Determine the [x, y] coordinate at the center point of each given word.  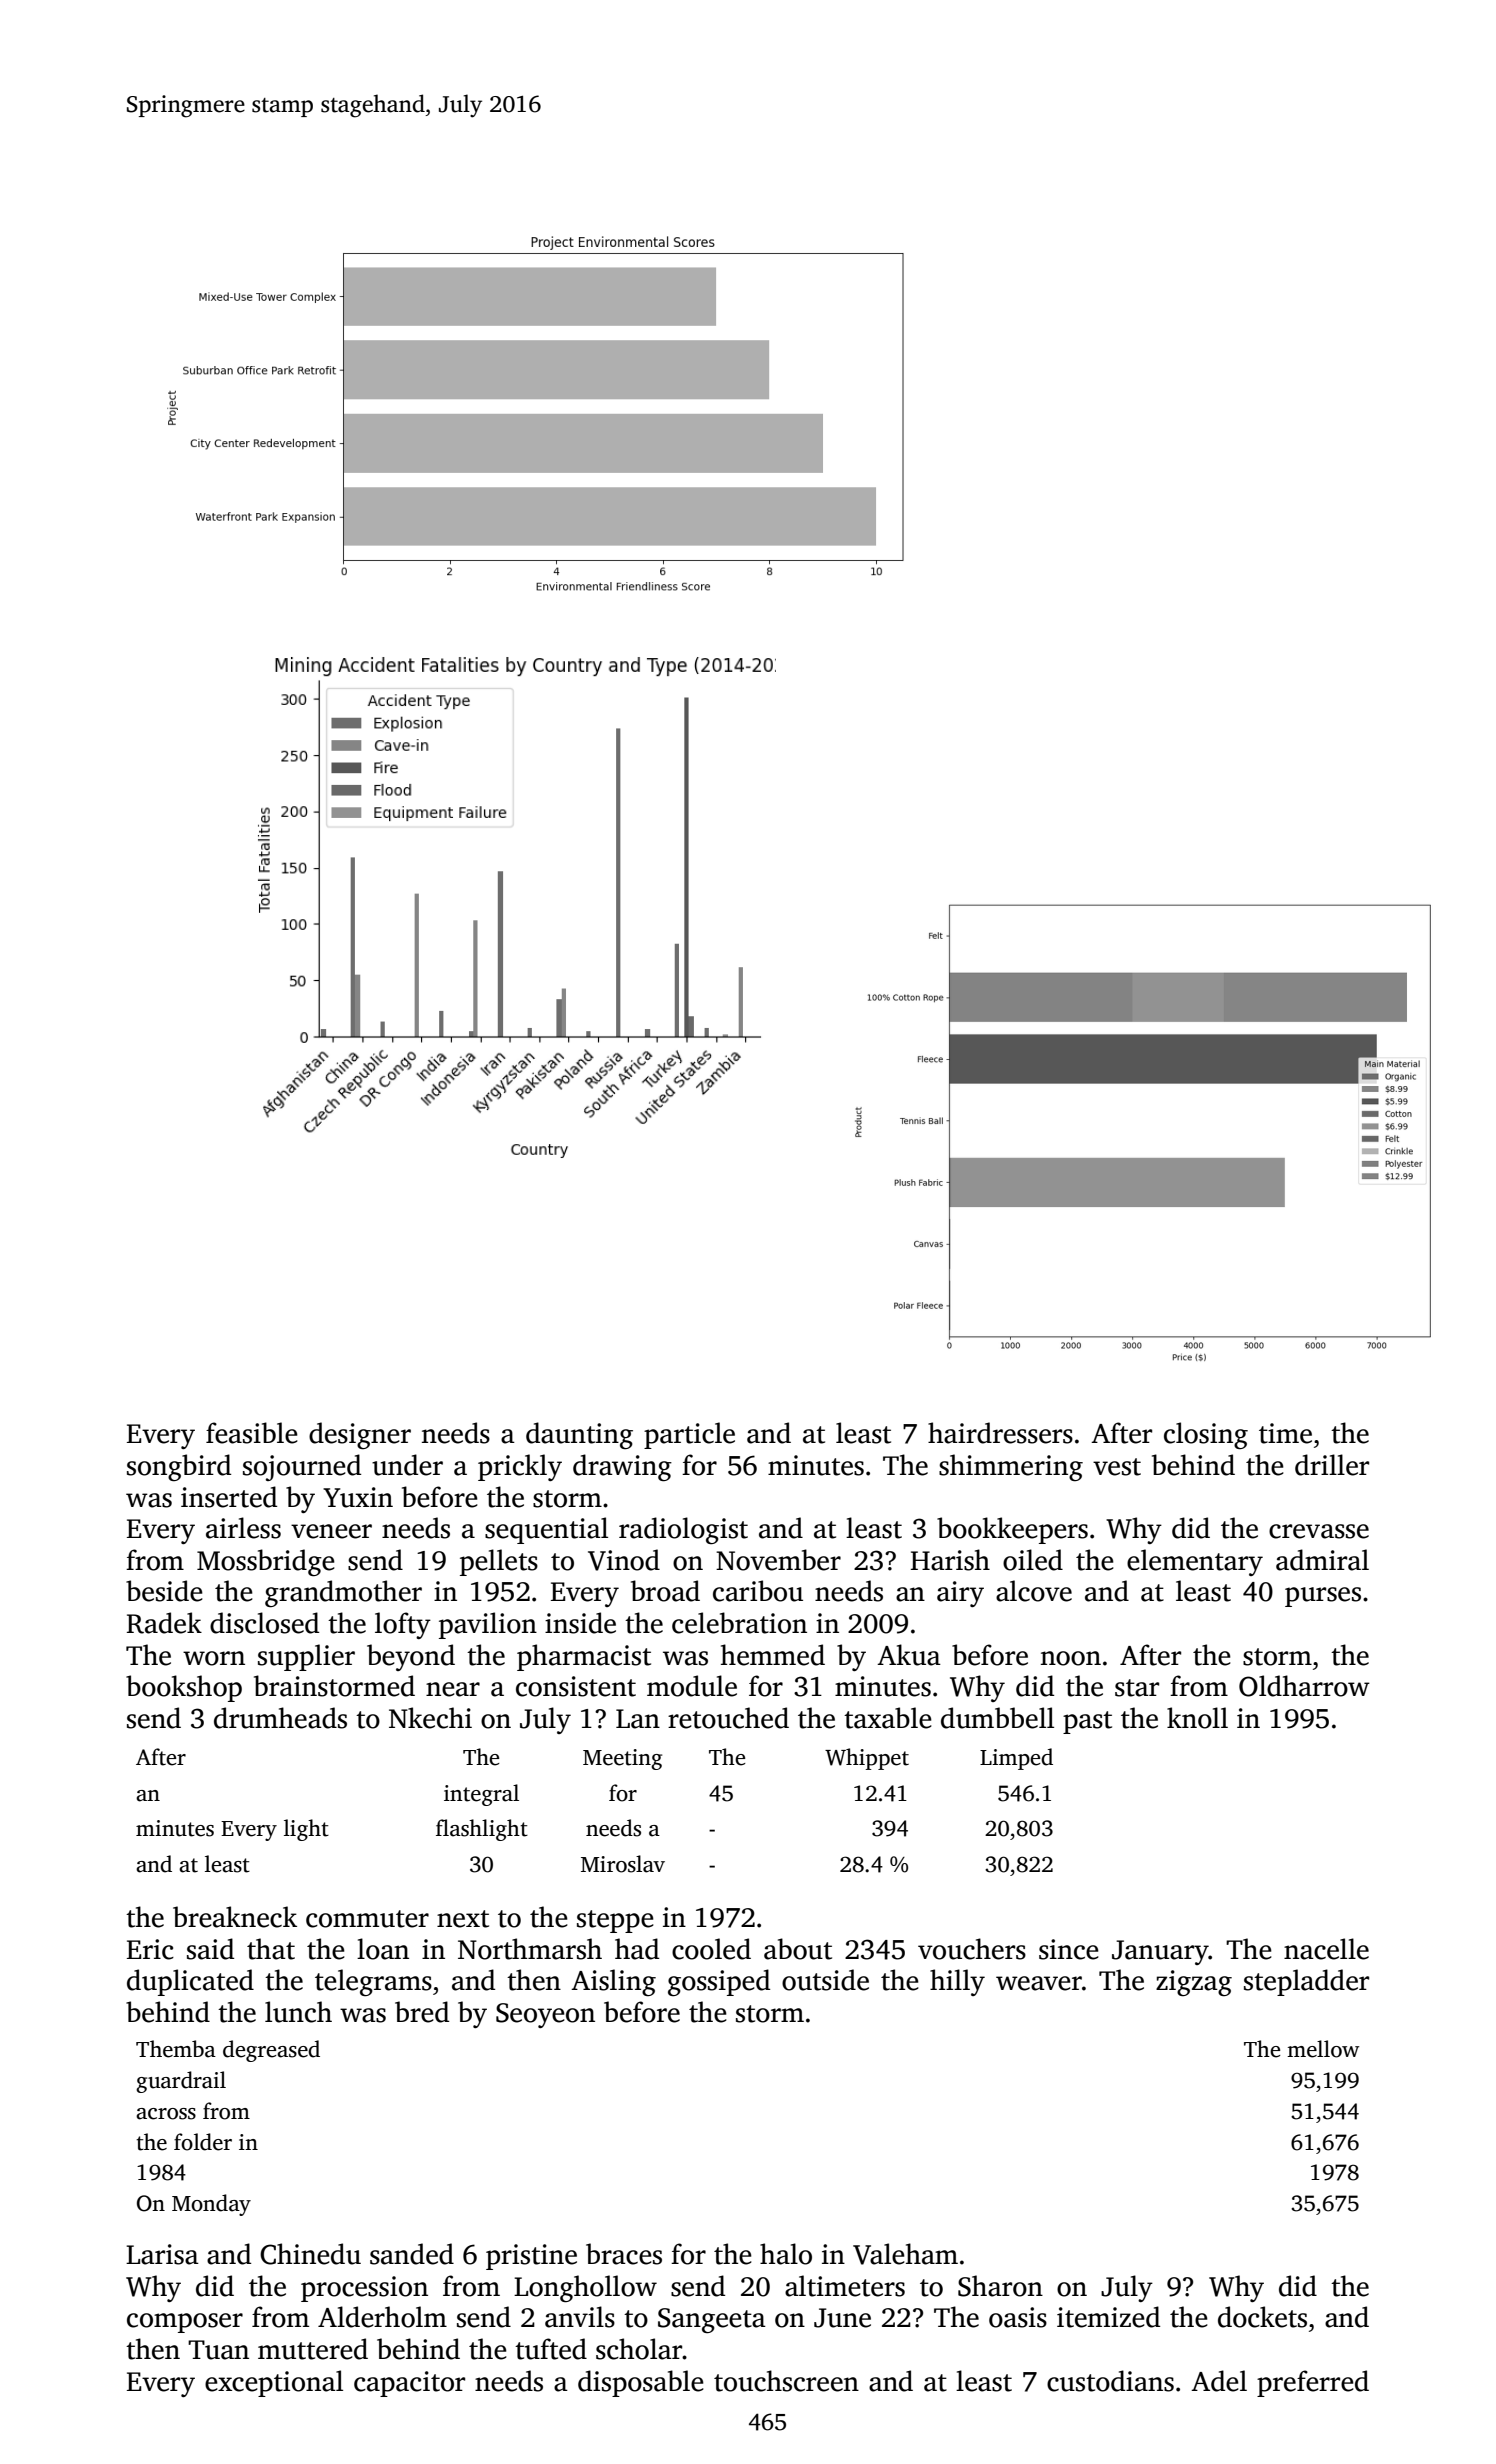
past [1087, 1722]
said [210, 1949]
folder [203, 2142]
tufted [551, 2349]
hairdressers [1000, 1433]
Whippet [867, 1759]
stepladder [1306, 1982]
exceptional [274, 2383]
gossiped [719, 1982]
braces [624, 2254]
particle [689, 1435]
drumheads [280, 1718]
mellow [1323, 2049]
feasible [252, 1433]
